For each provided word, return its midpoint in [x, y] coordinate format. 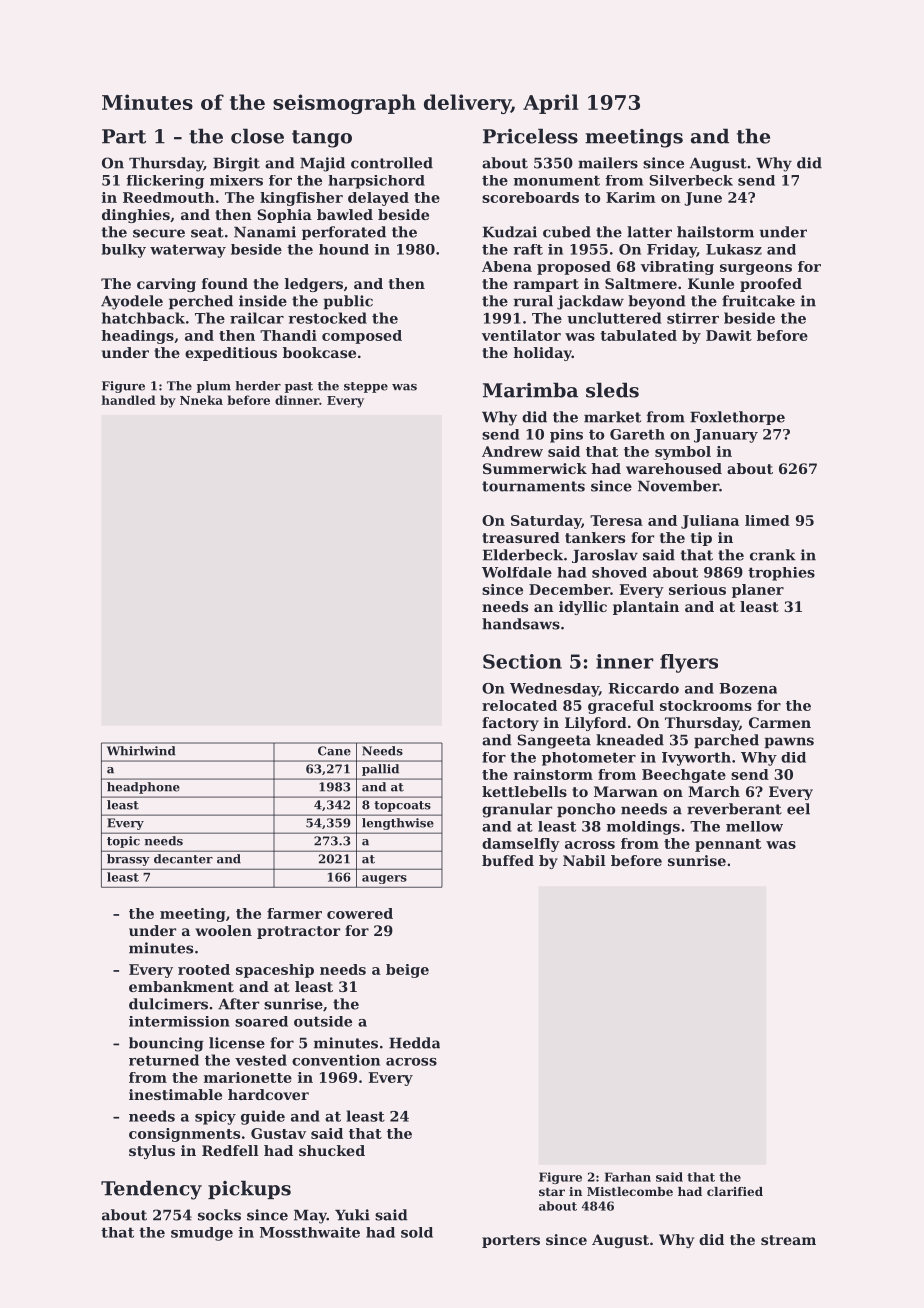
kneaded [630, 740]
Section [522, 661]
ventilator [521, 335]
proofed [771, 285]
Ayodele [132, 302]
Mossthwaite [310, 1232]
